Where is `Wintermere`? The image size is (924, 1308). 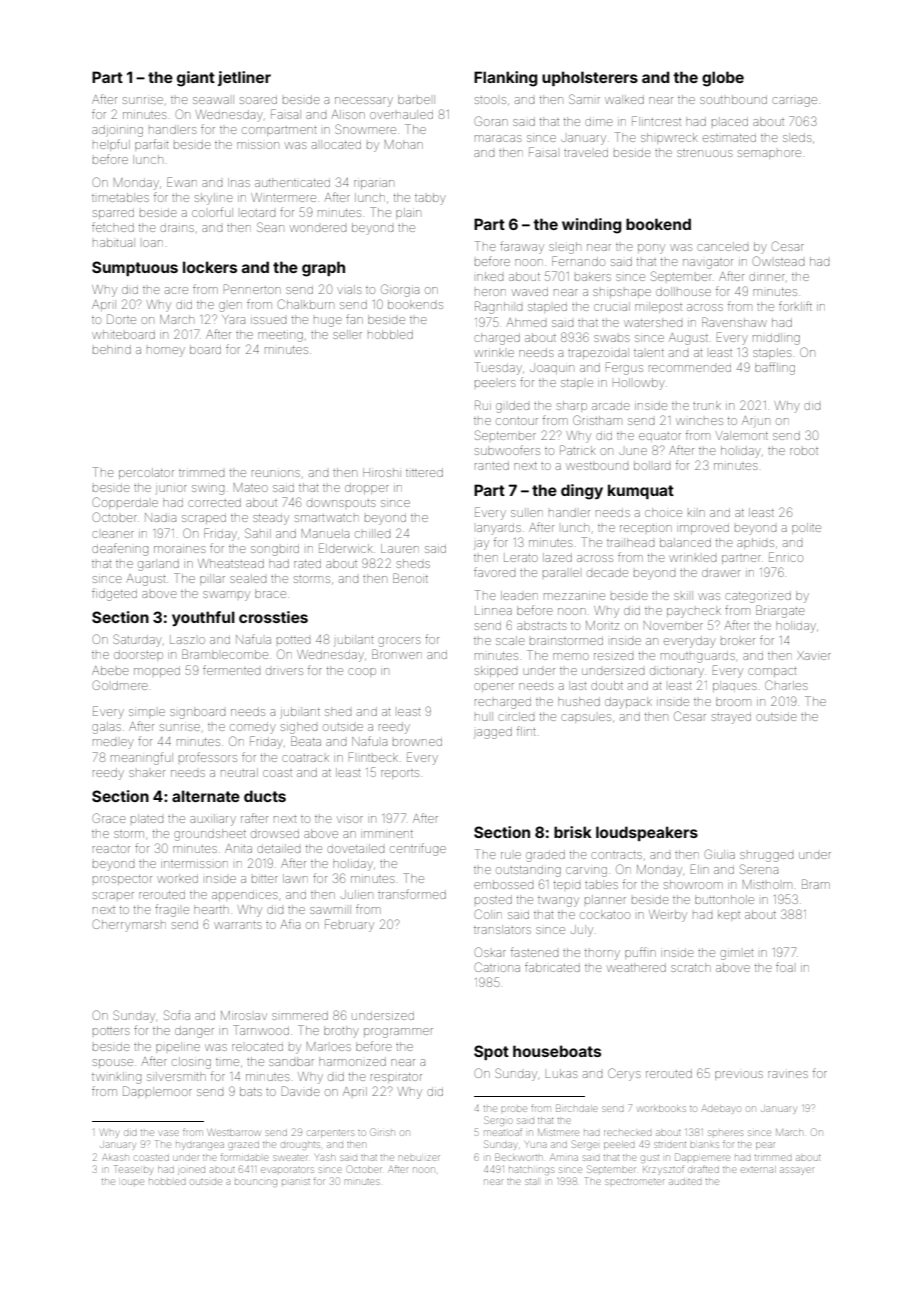 Wintermere is located at coordinates (283, 197).
